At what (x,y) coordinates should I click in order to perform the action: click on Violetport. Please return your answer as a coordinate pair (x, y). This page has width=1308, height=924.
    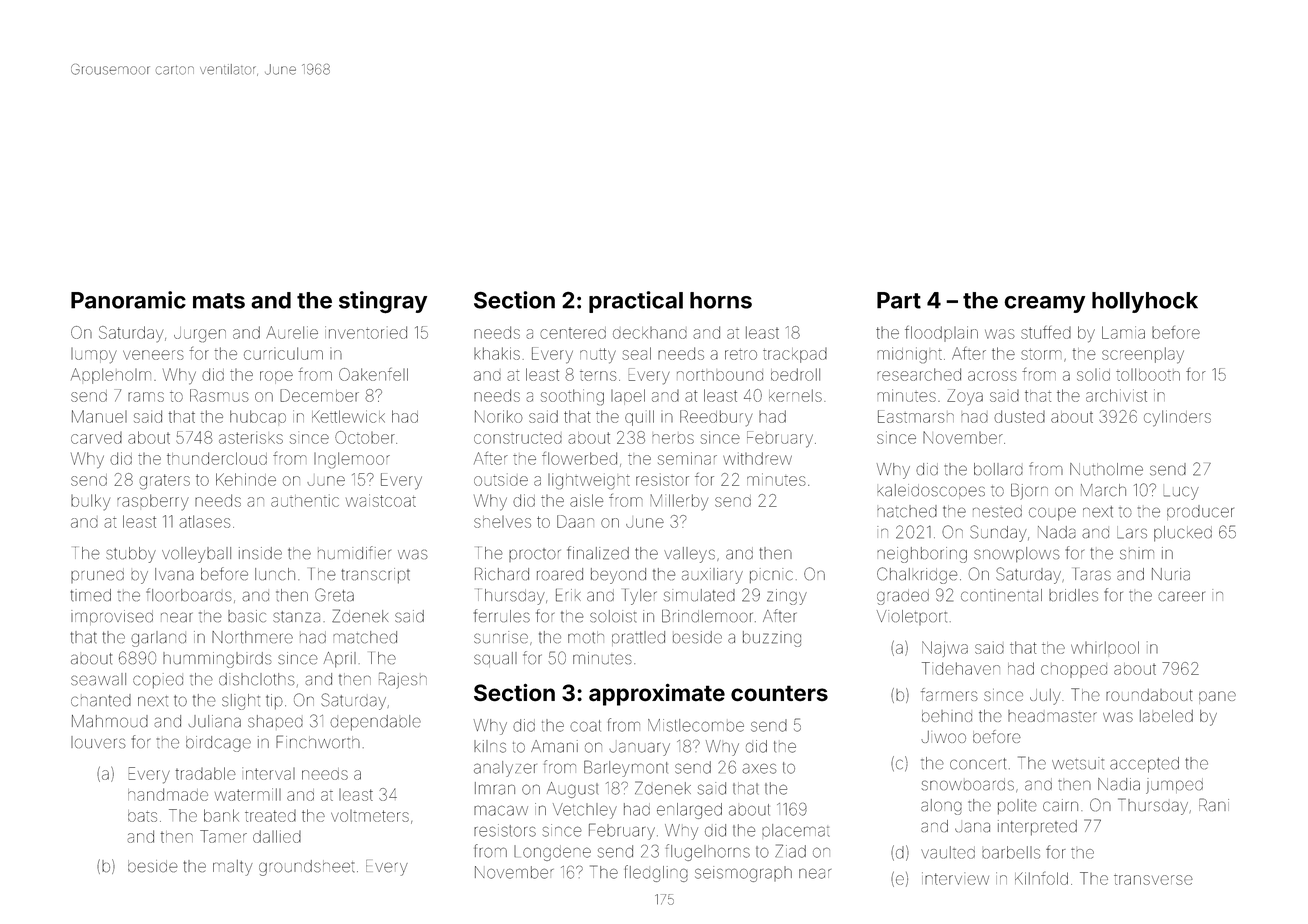
    Looking at the image, I should click on (912, 617).
